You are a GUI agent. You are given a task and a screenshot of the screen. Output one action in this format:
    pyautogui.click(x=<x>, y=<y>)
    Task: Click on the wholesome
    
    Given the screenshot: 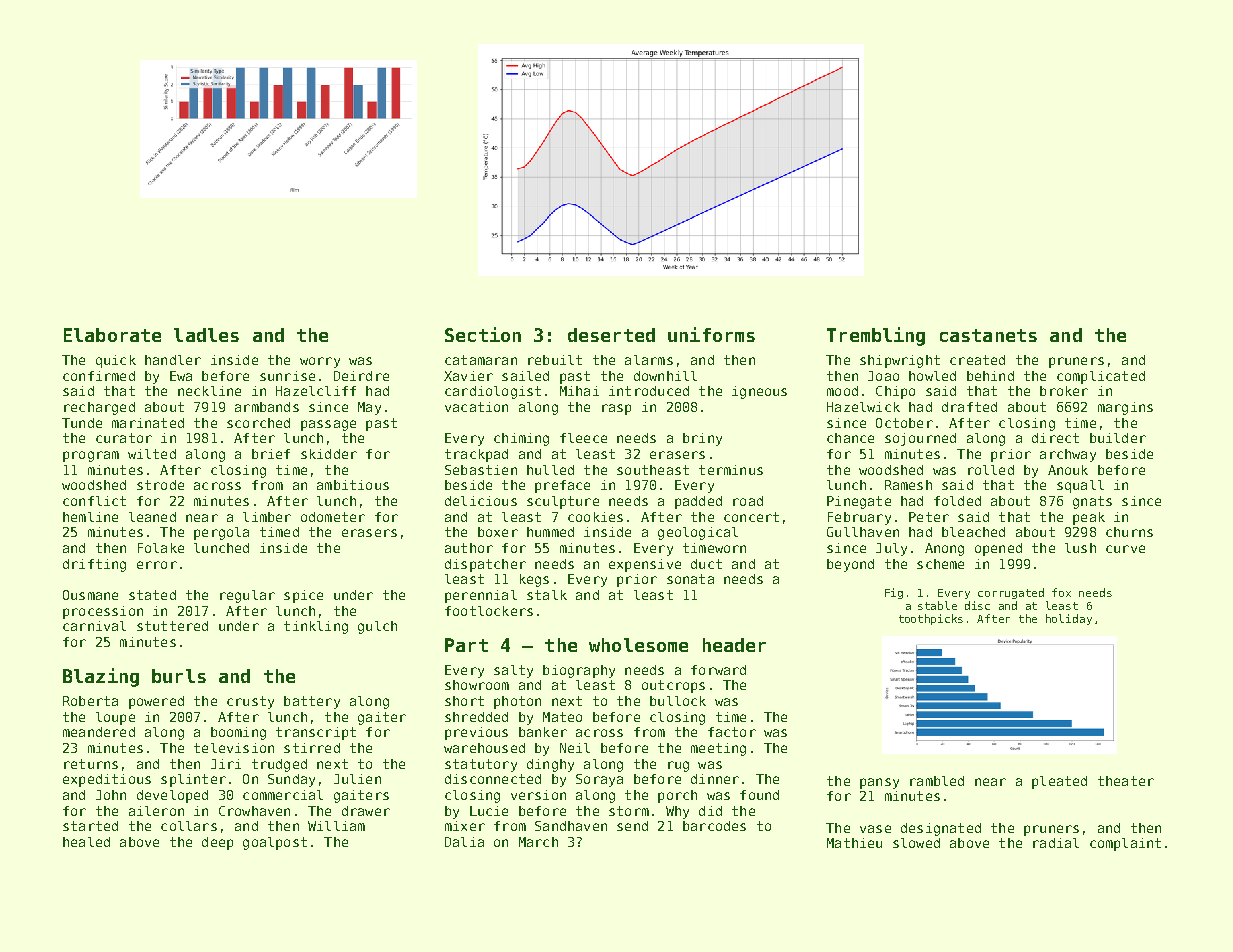 What is the action you would take?
    pyautogui.click(x=638, y=645)
